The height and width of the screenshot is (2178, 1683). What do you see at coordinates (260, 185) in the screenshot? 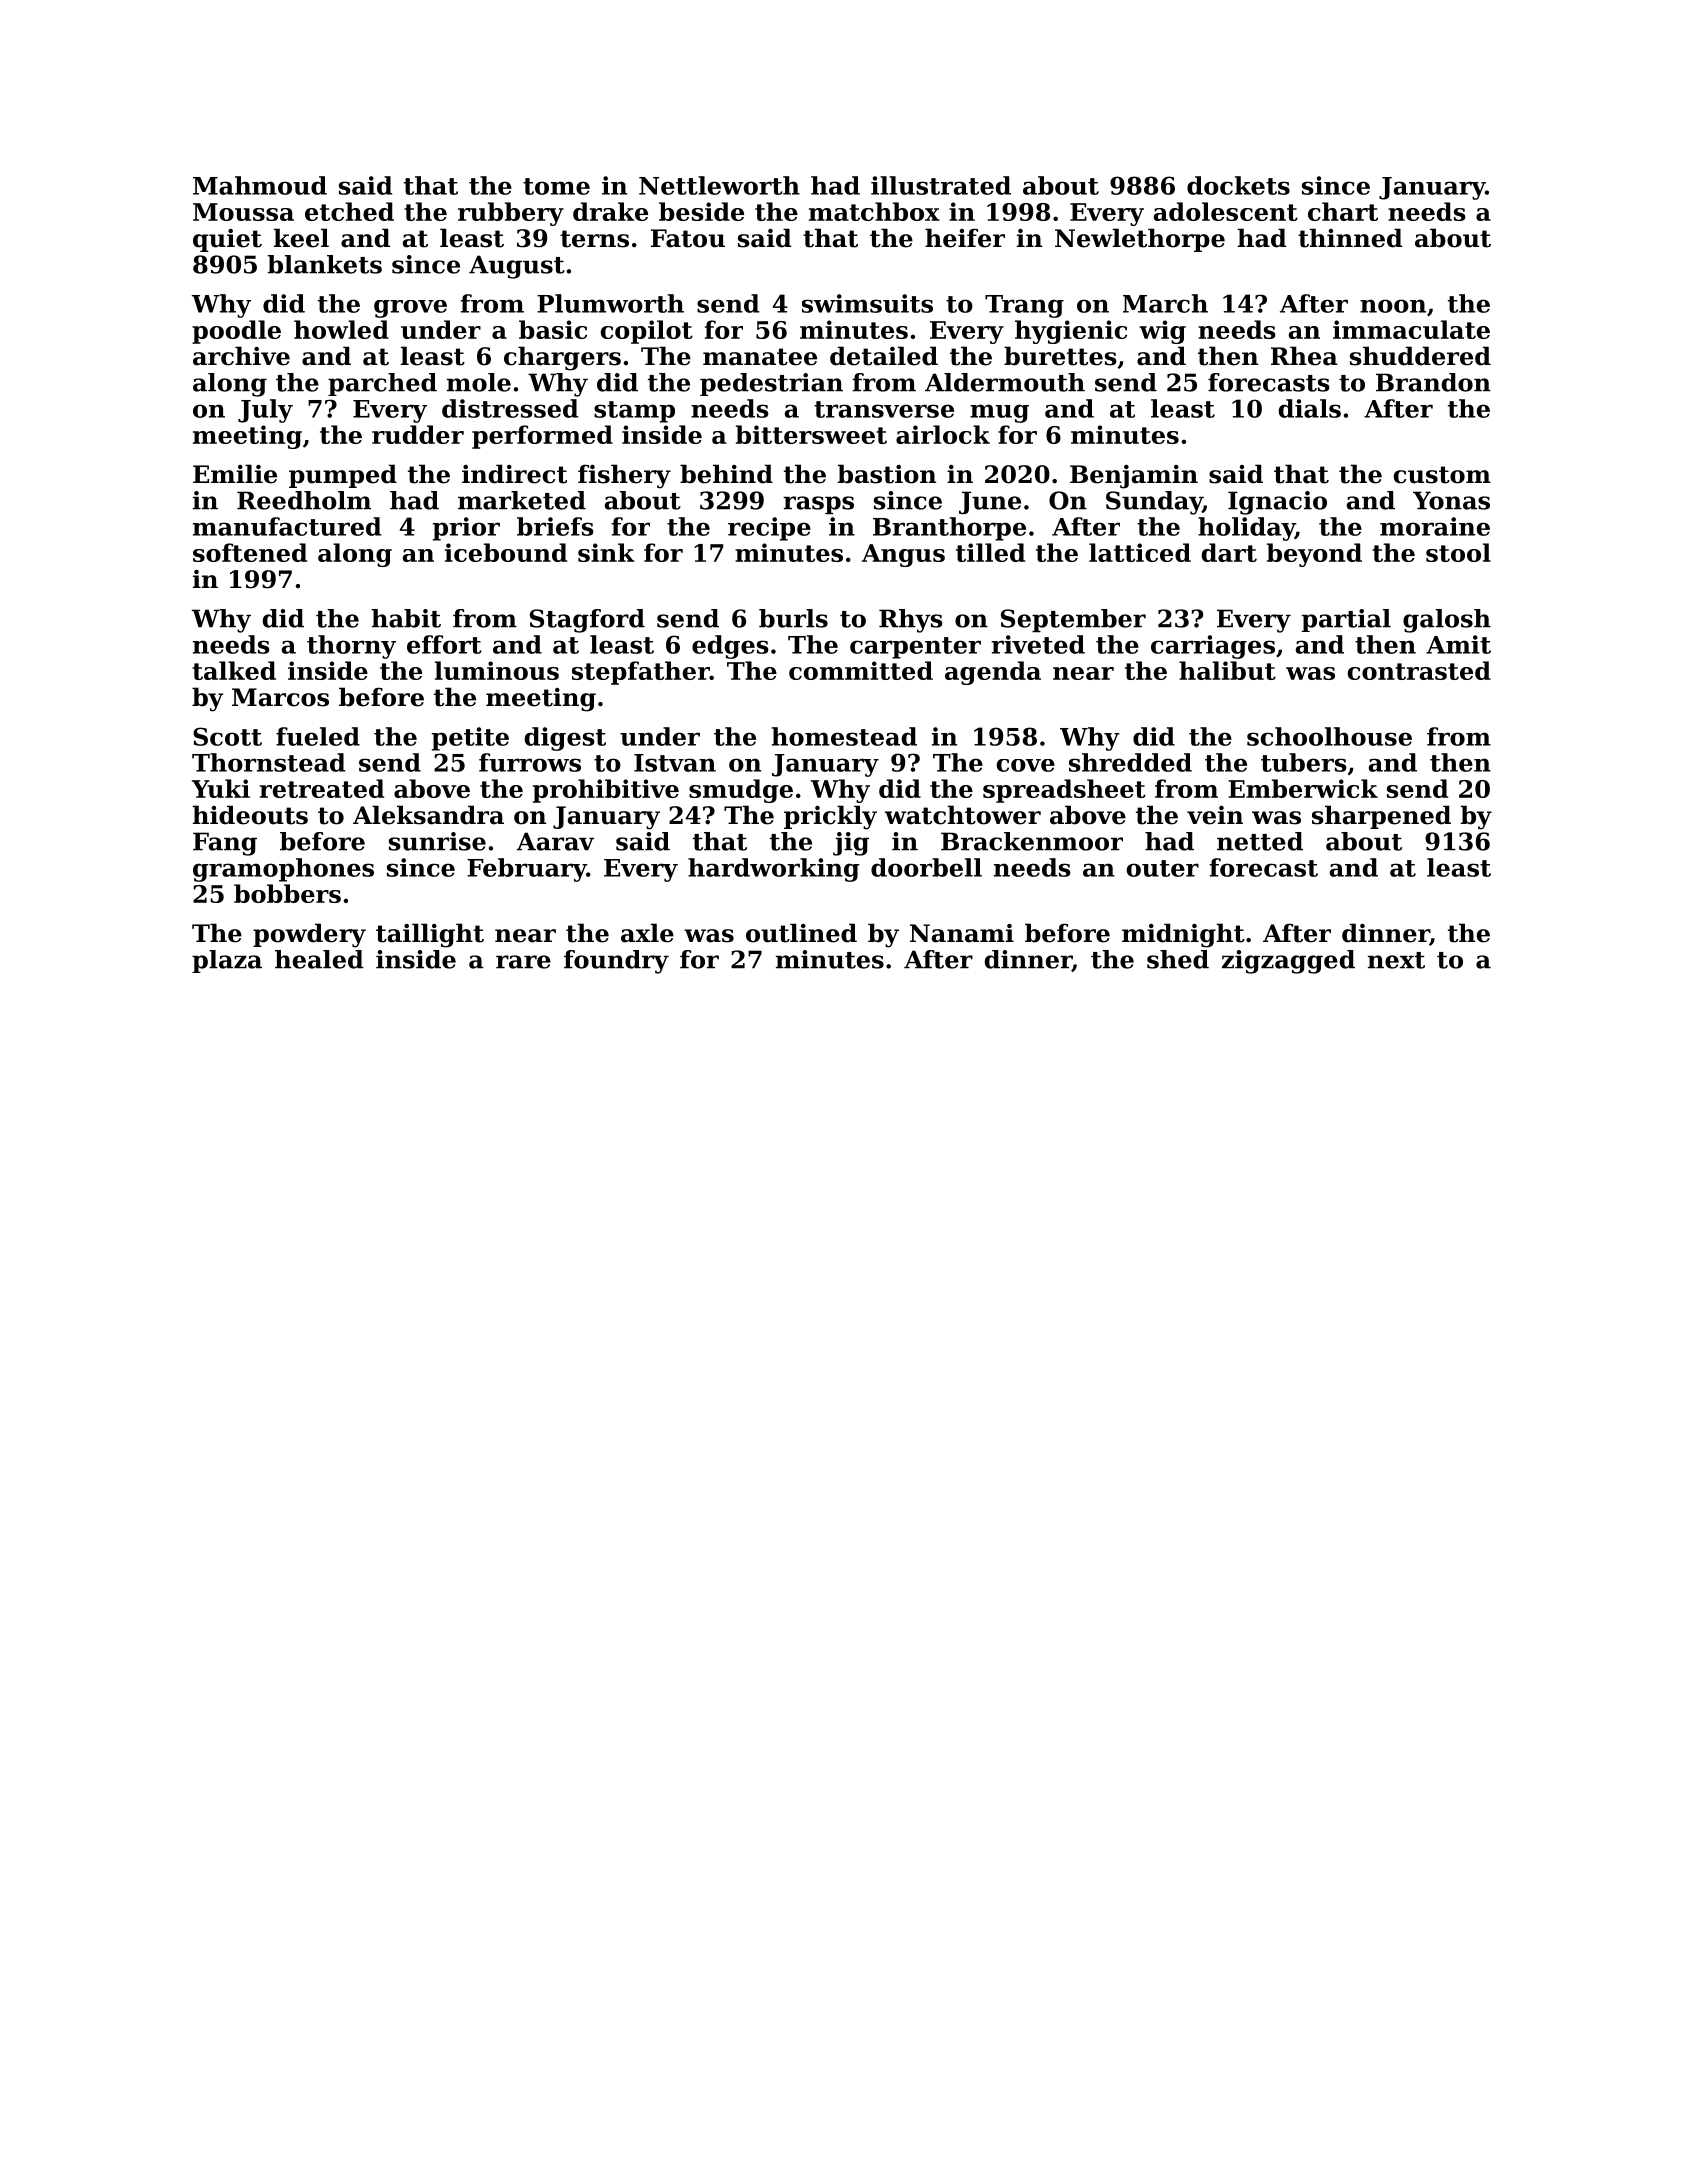
I see `Mahmoud` at bounding box center [260, 185].
